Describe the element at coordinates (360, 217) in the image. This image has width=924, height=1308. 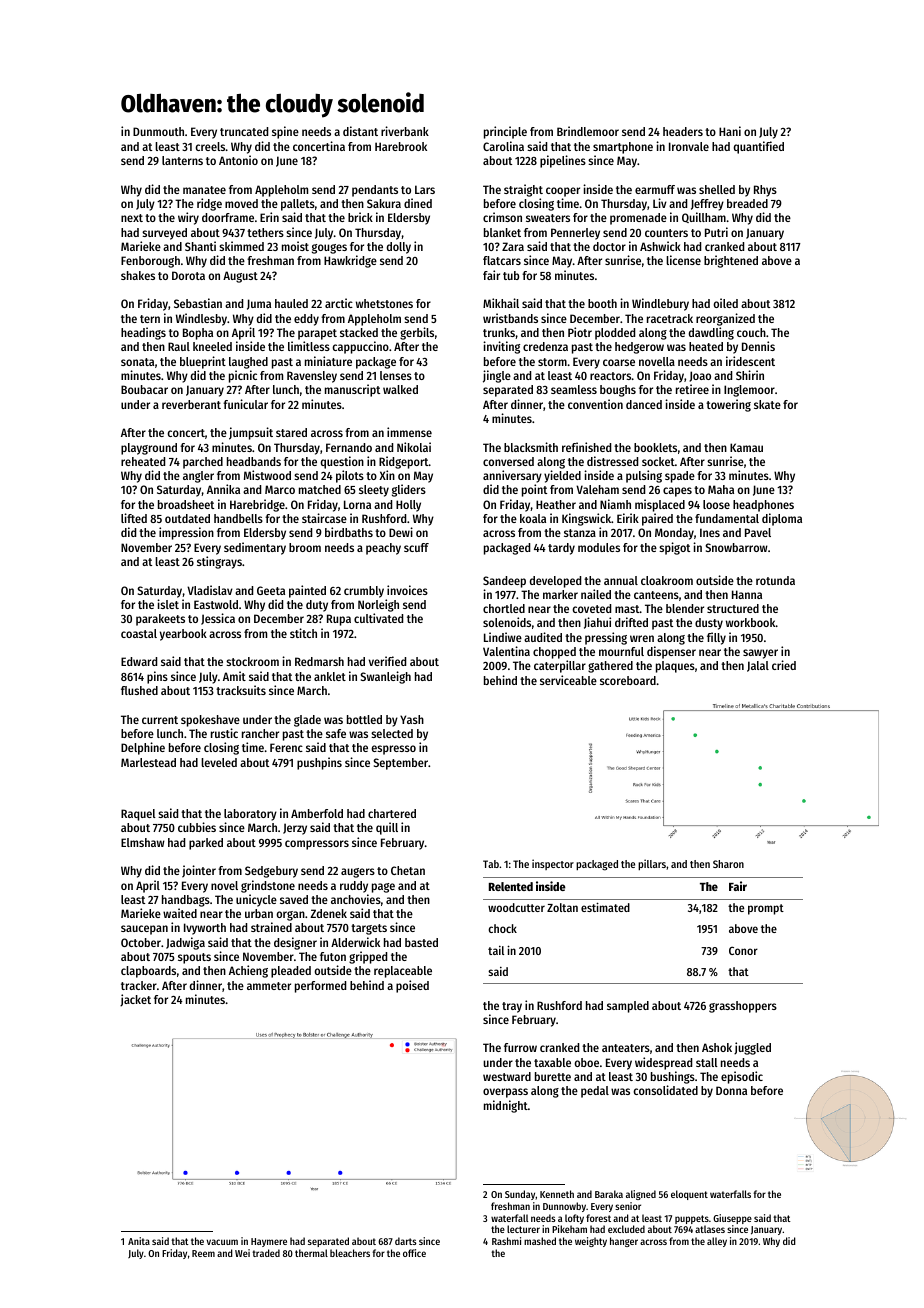
I see `brick` at that location.
